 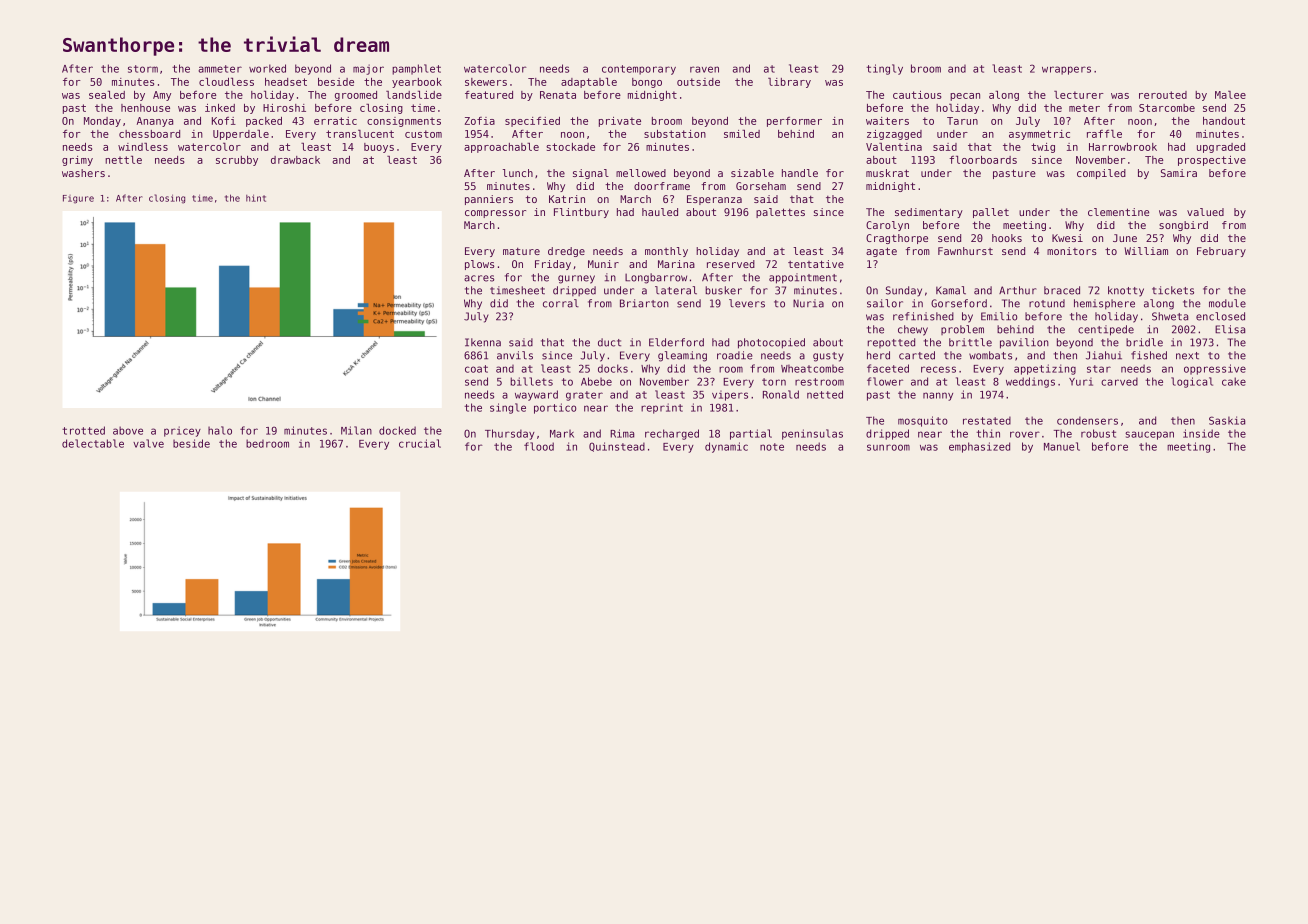 I want to click on floorboards, so click(x=983, y=160).
